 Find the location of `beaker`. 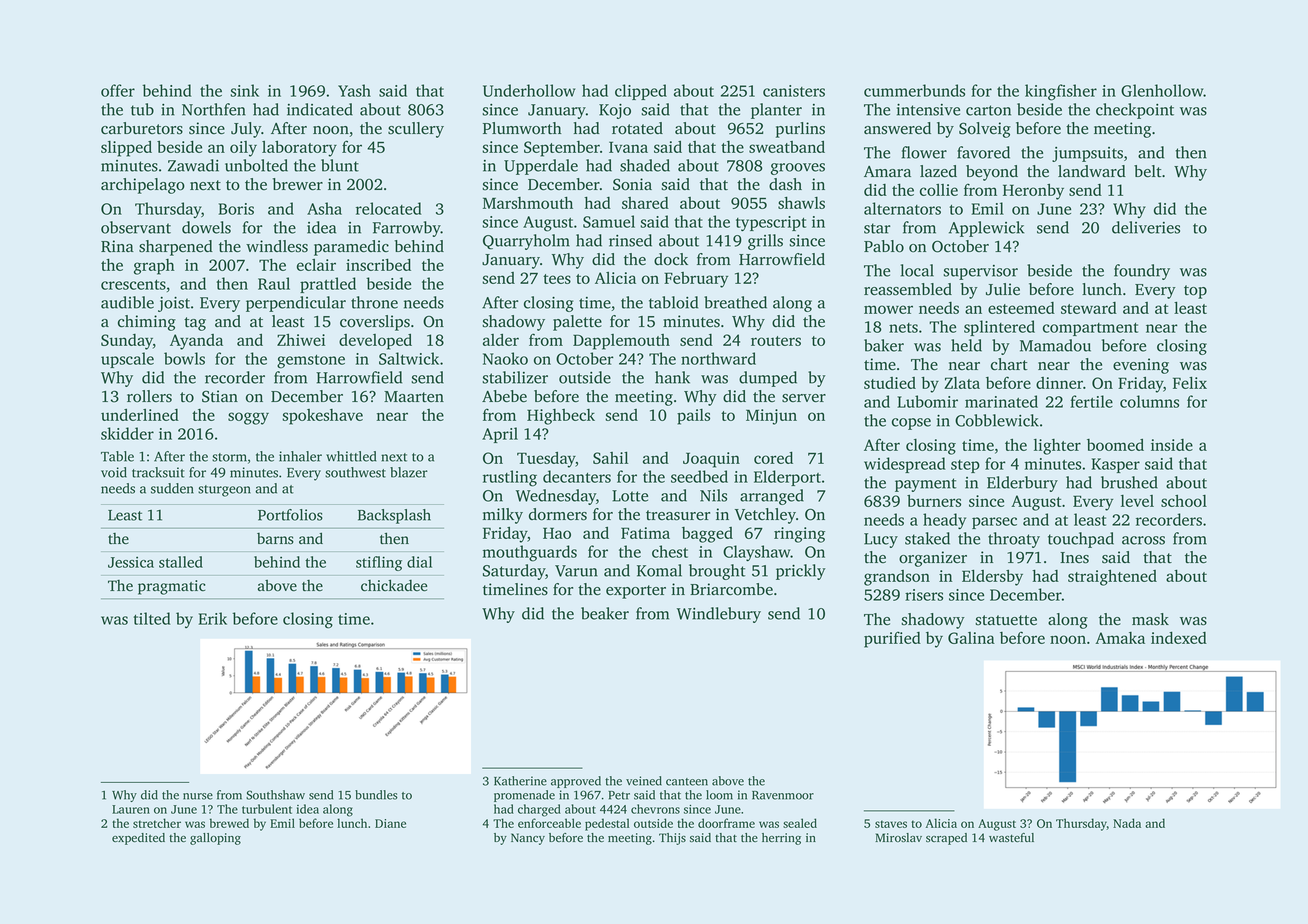

beaker is located at coordinates (605, 613).
